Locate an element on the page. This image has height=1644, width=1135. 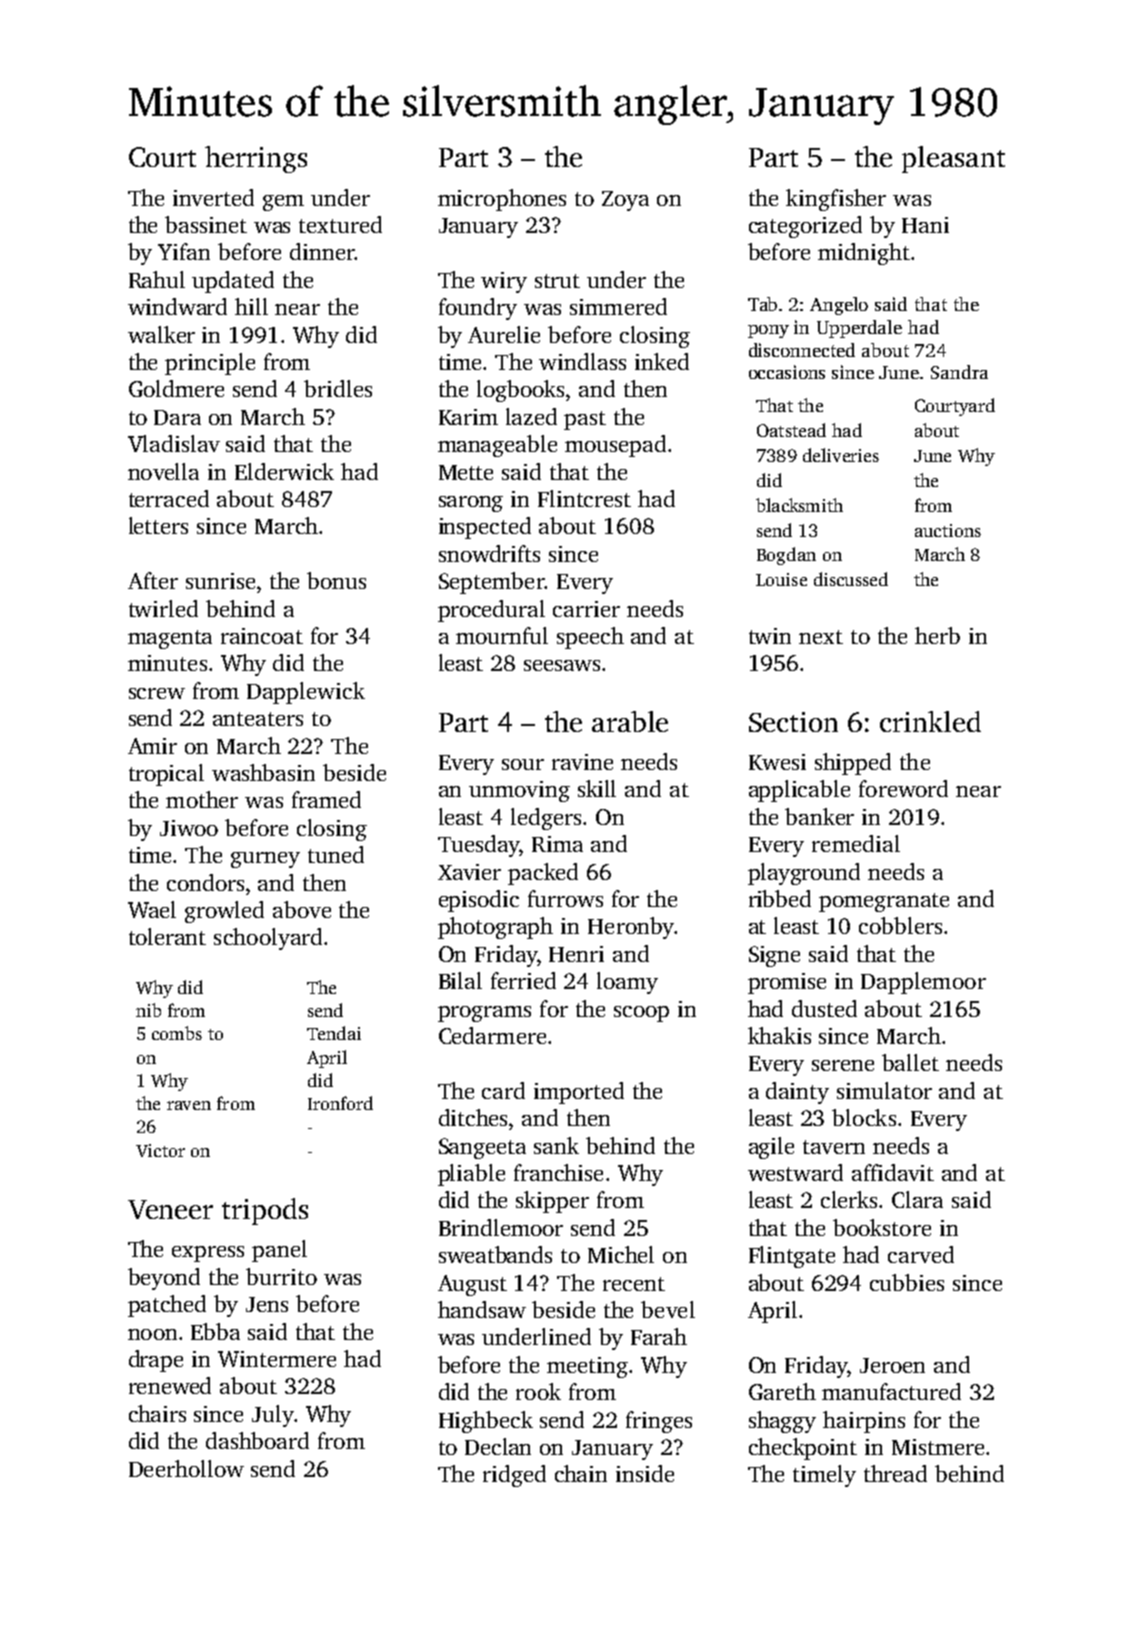
Michel is located at coordinates (621, 1254).
